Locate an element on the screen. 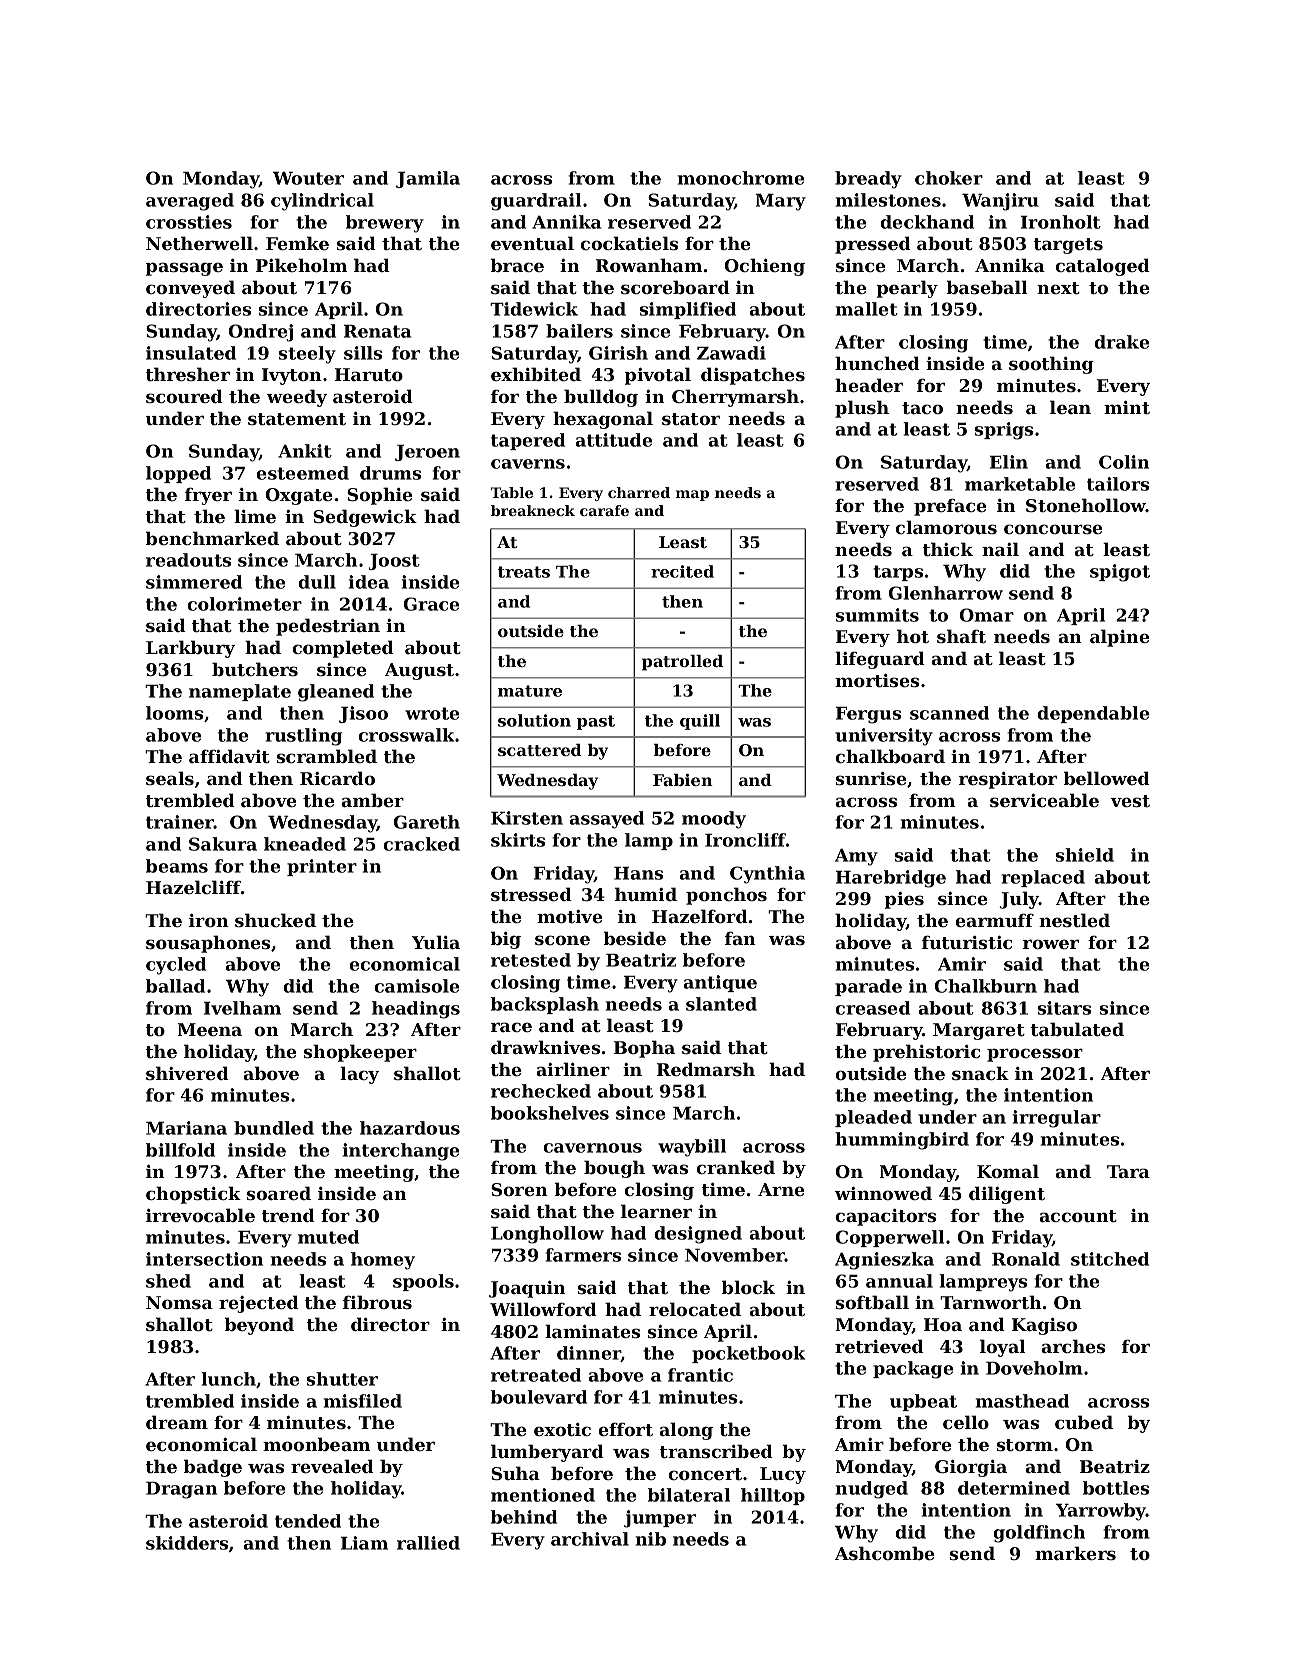 The image size is (1296, 1677). scanned is located at coordinates (949, 713).
